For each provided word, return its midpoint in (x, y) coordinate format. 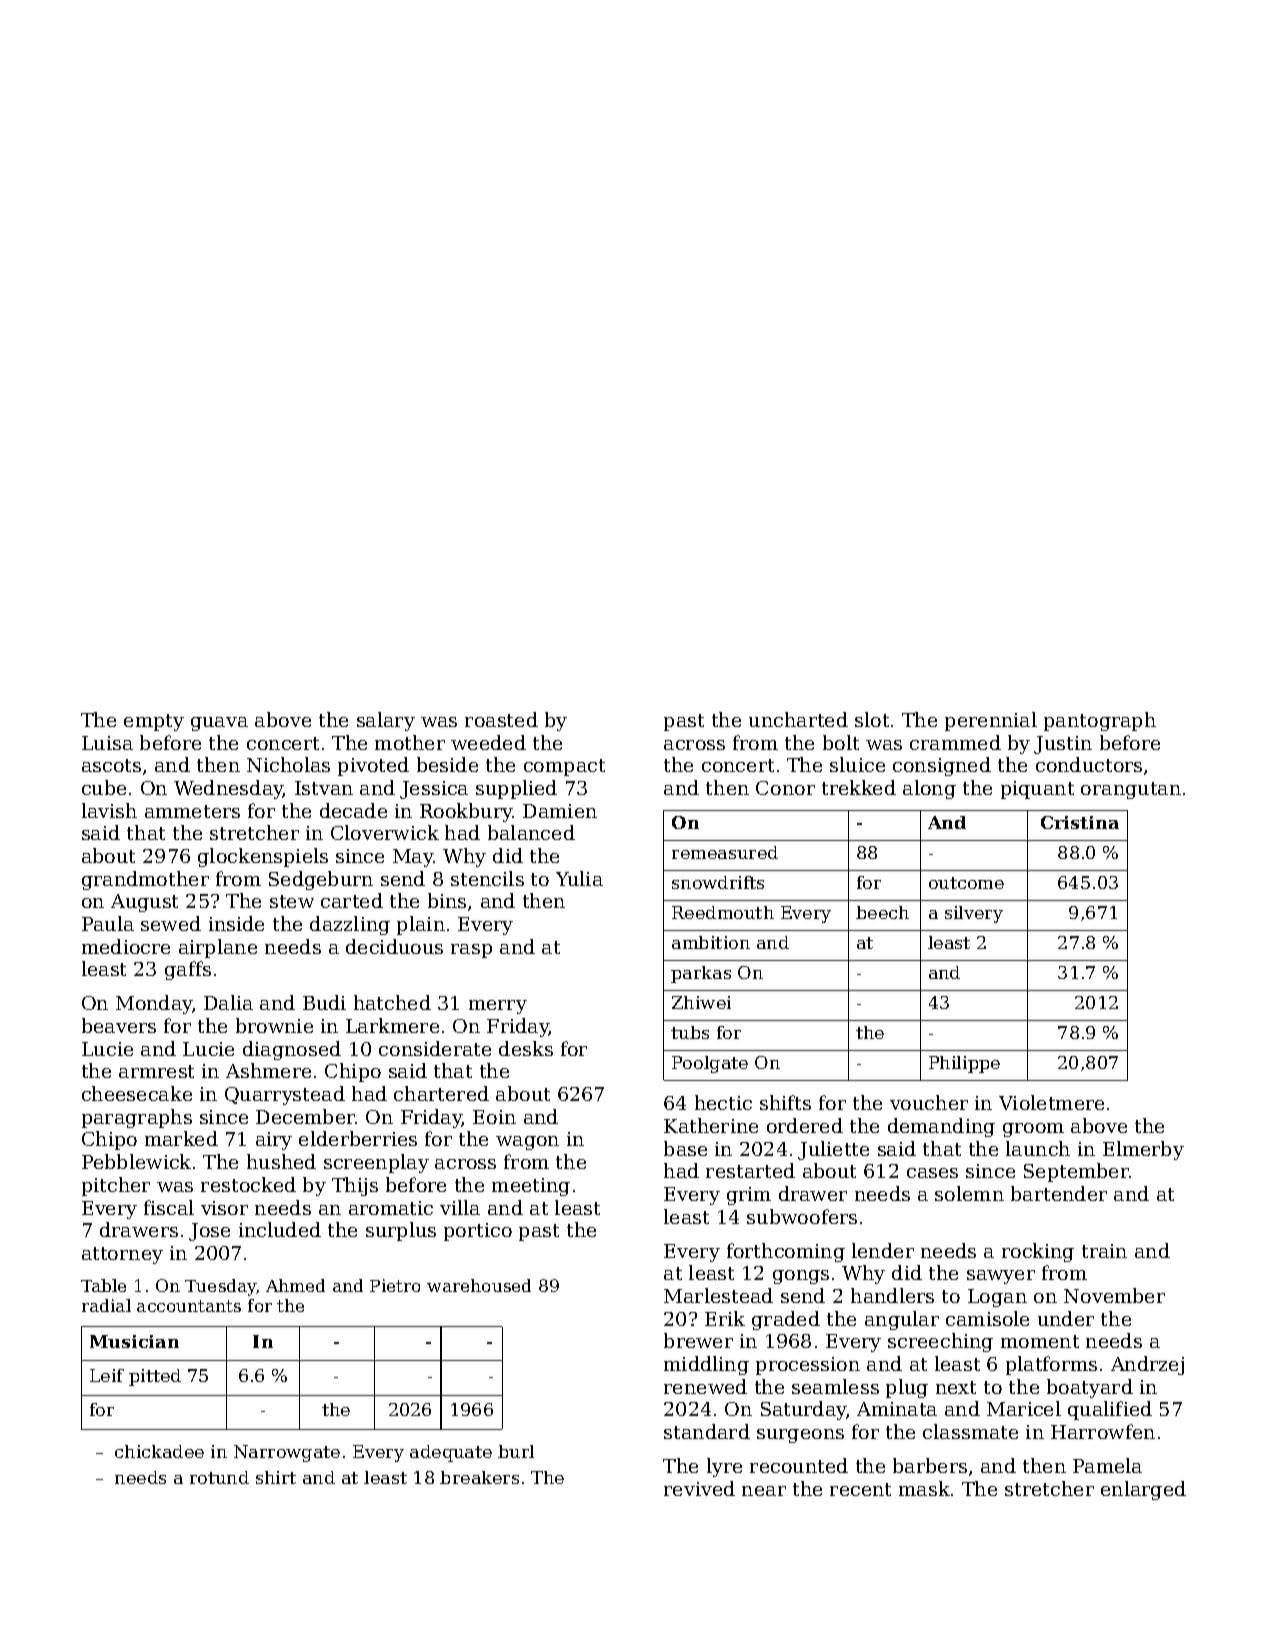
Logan (997, 1298)
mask (924, 1488)
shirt (276, 1477)
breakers (479, 1477)
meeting (531, 1187)
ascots (111, 765)
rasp (471, 951)
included (280, 1229)
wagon (527, 1143)
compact (564, 767)
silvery (974, 914)
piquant (1037, 790)
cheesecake (137, 1093)
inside (236, 923)
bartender (1059, 1193)
